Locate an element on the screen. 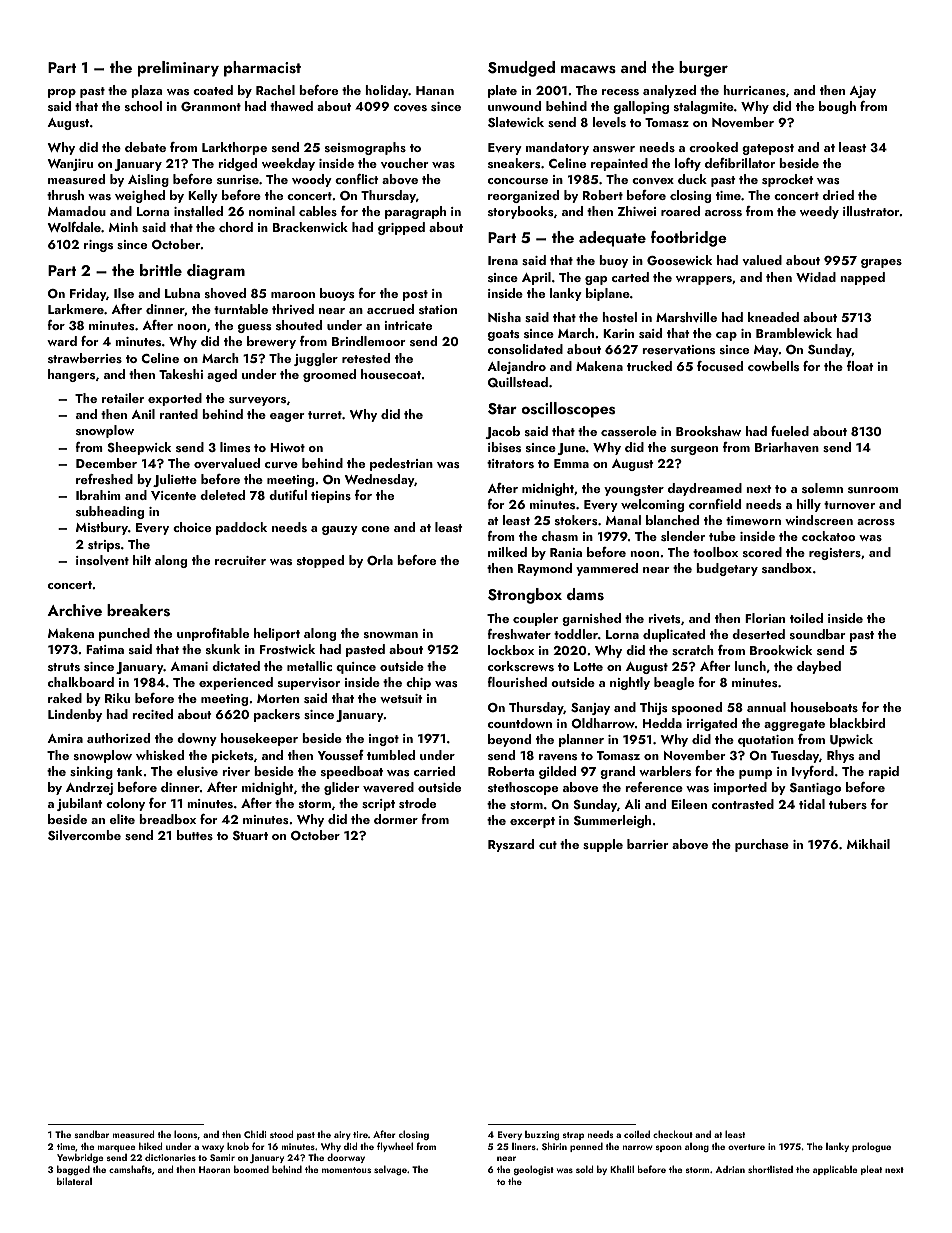 The height and width of the screenshot is (1233, 952). Silvercombe is located at coordinates (84, 835).
